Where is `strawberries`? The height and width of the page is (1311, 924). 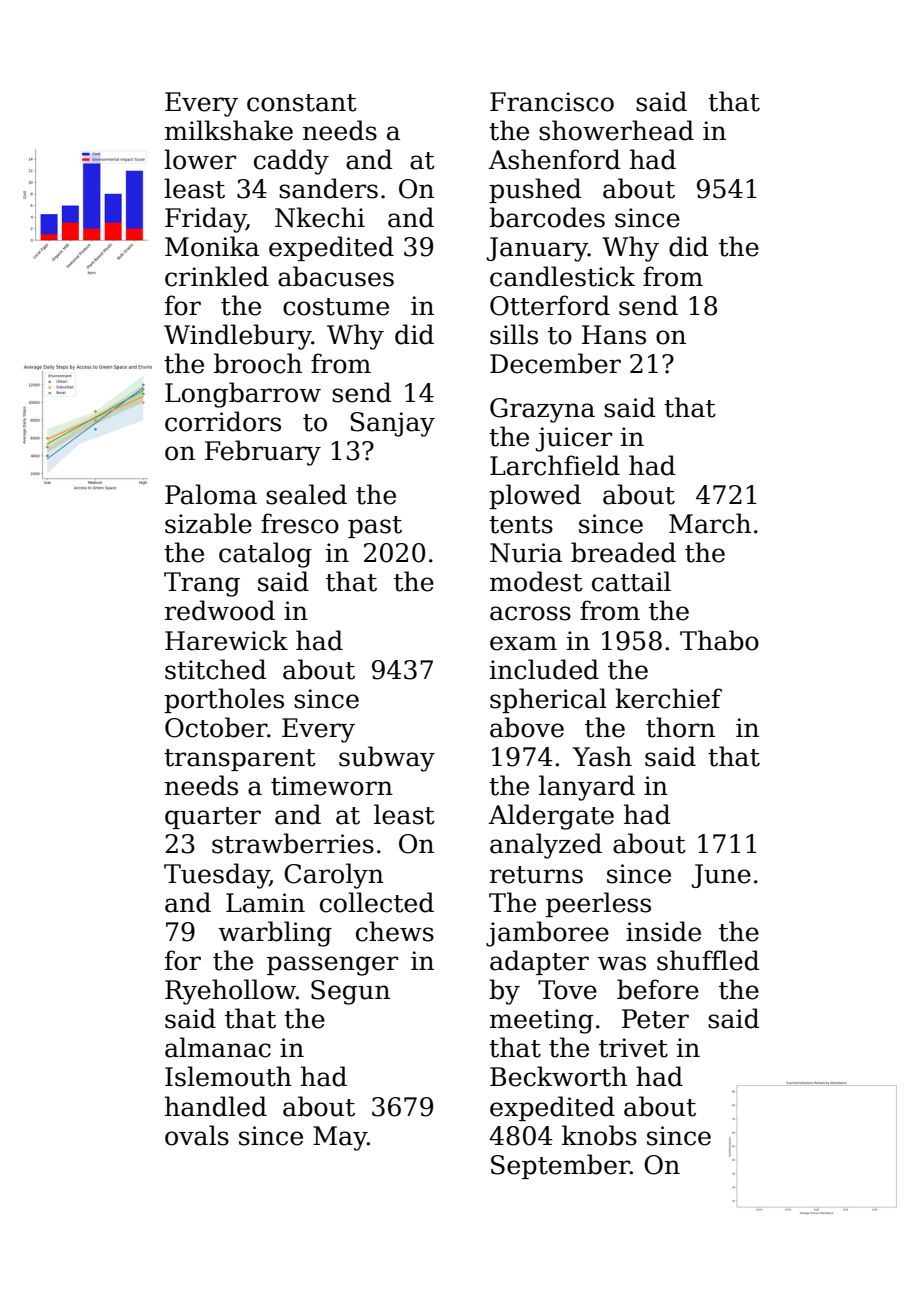
strawberries is located at coordinates (293, 843).
